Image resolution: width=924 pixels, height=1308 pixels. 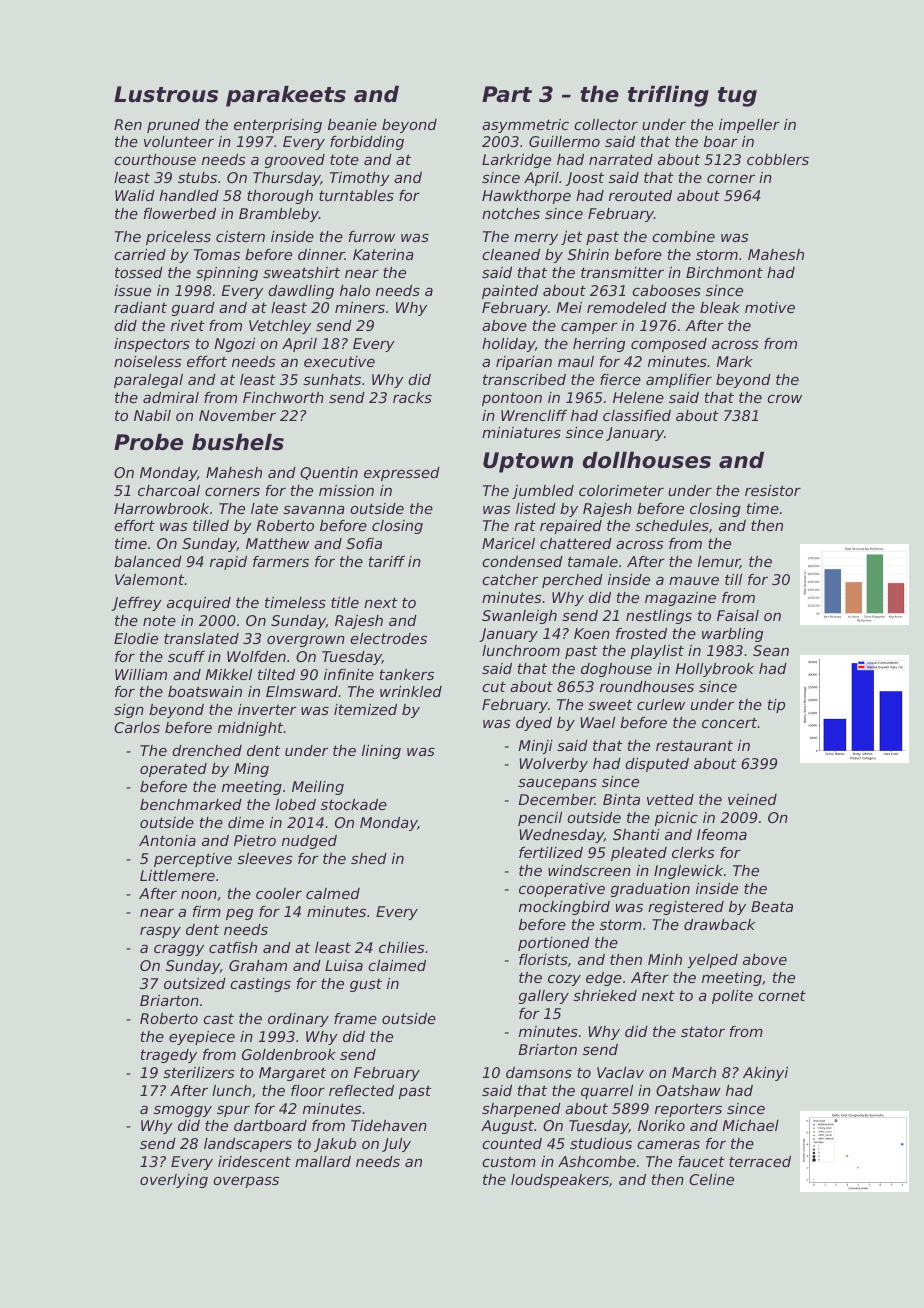 What do you see at coordinates (169, 1056) in the screenshot?
I see `tragedy` at bounding box center [169, 1056].
